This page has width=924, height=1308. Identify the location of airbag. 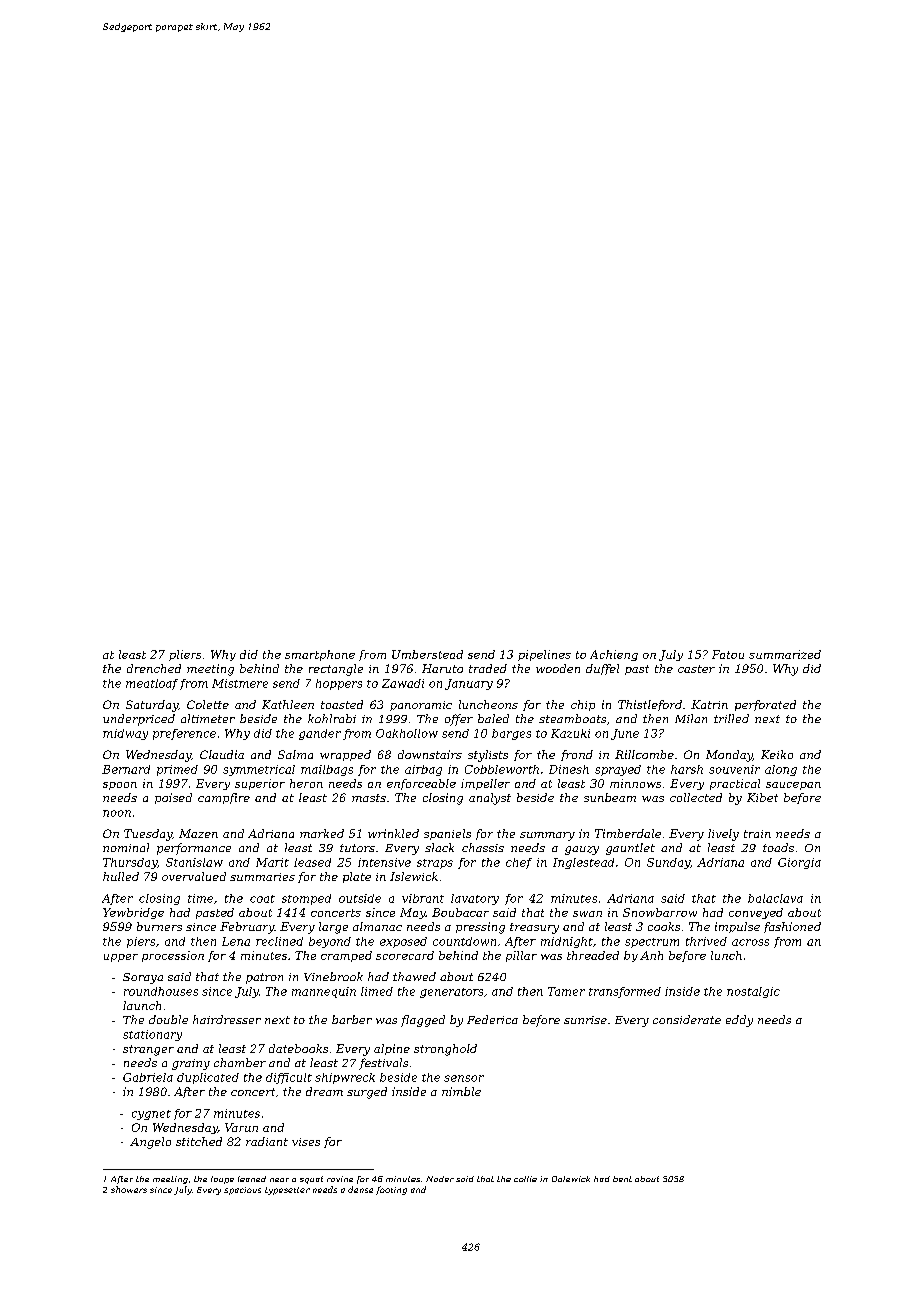
(423, 770).
